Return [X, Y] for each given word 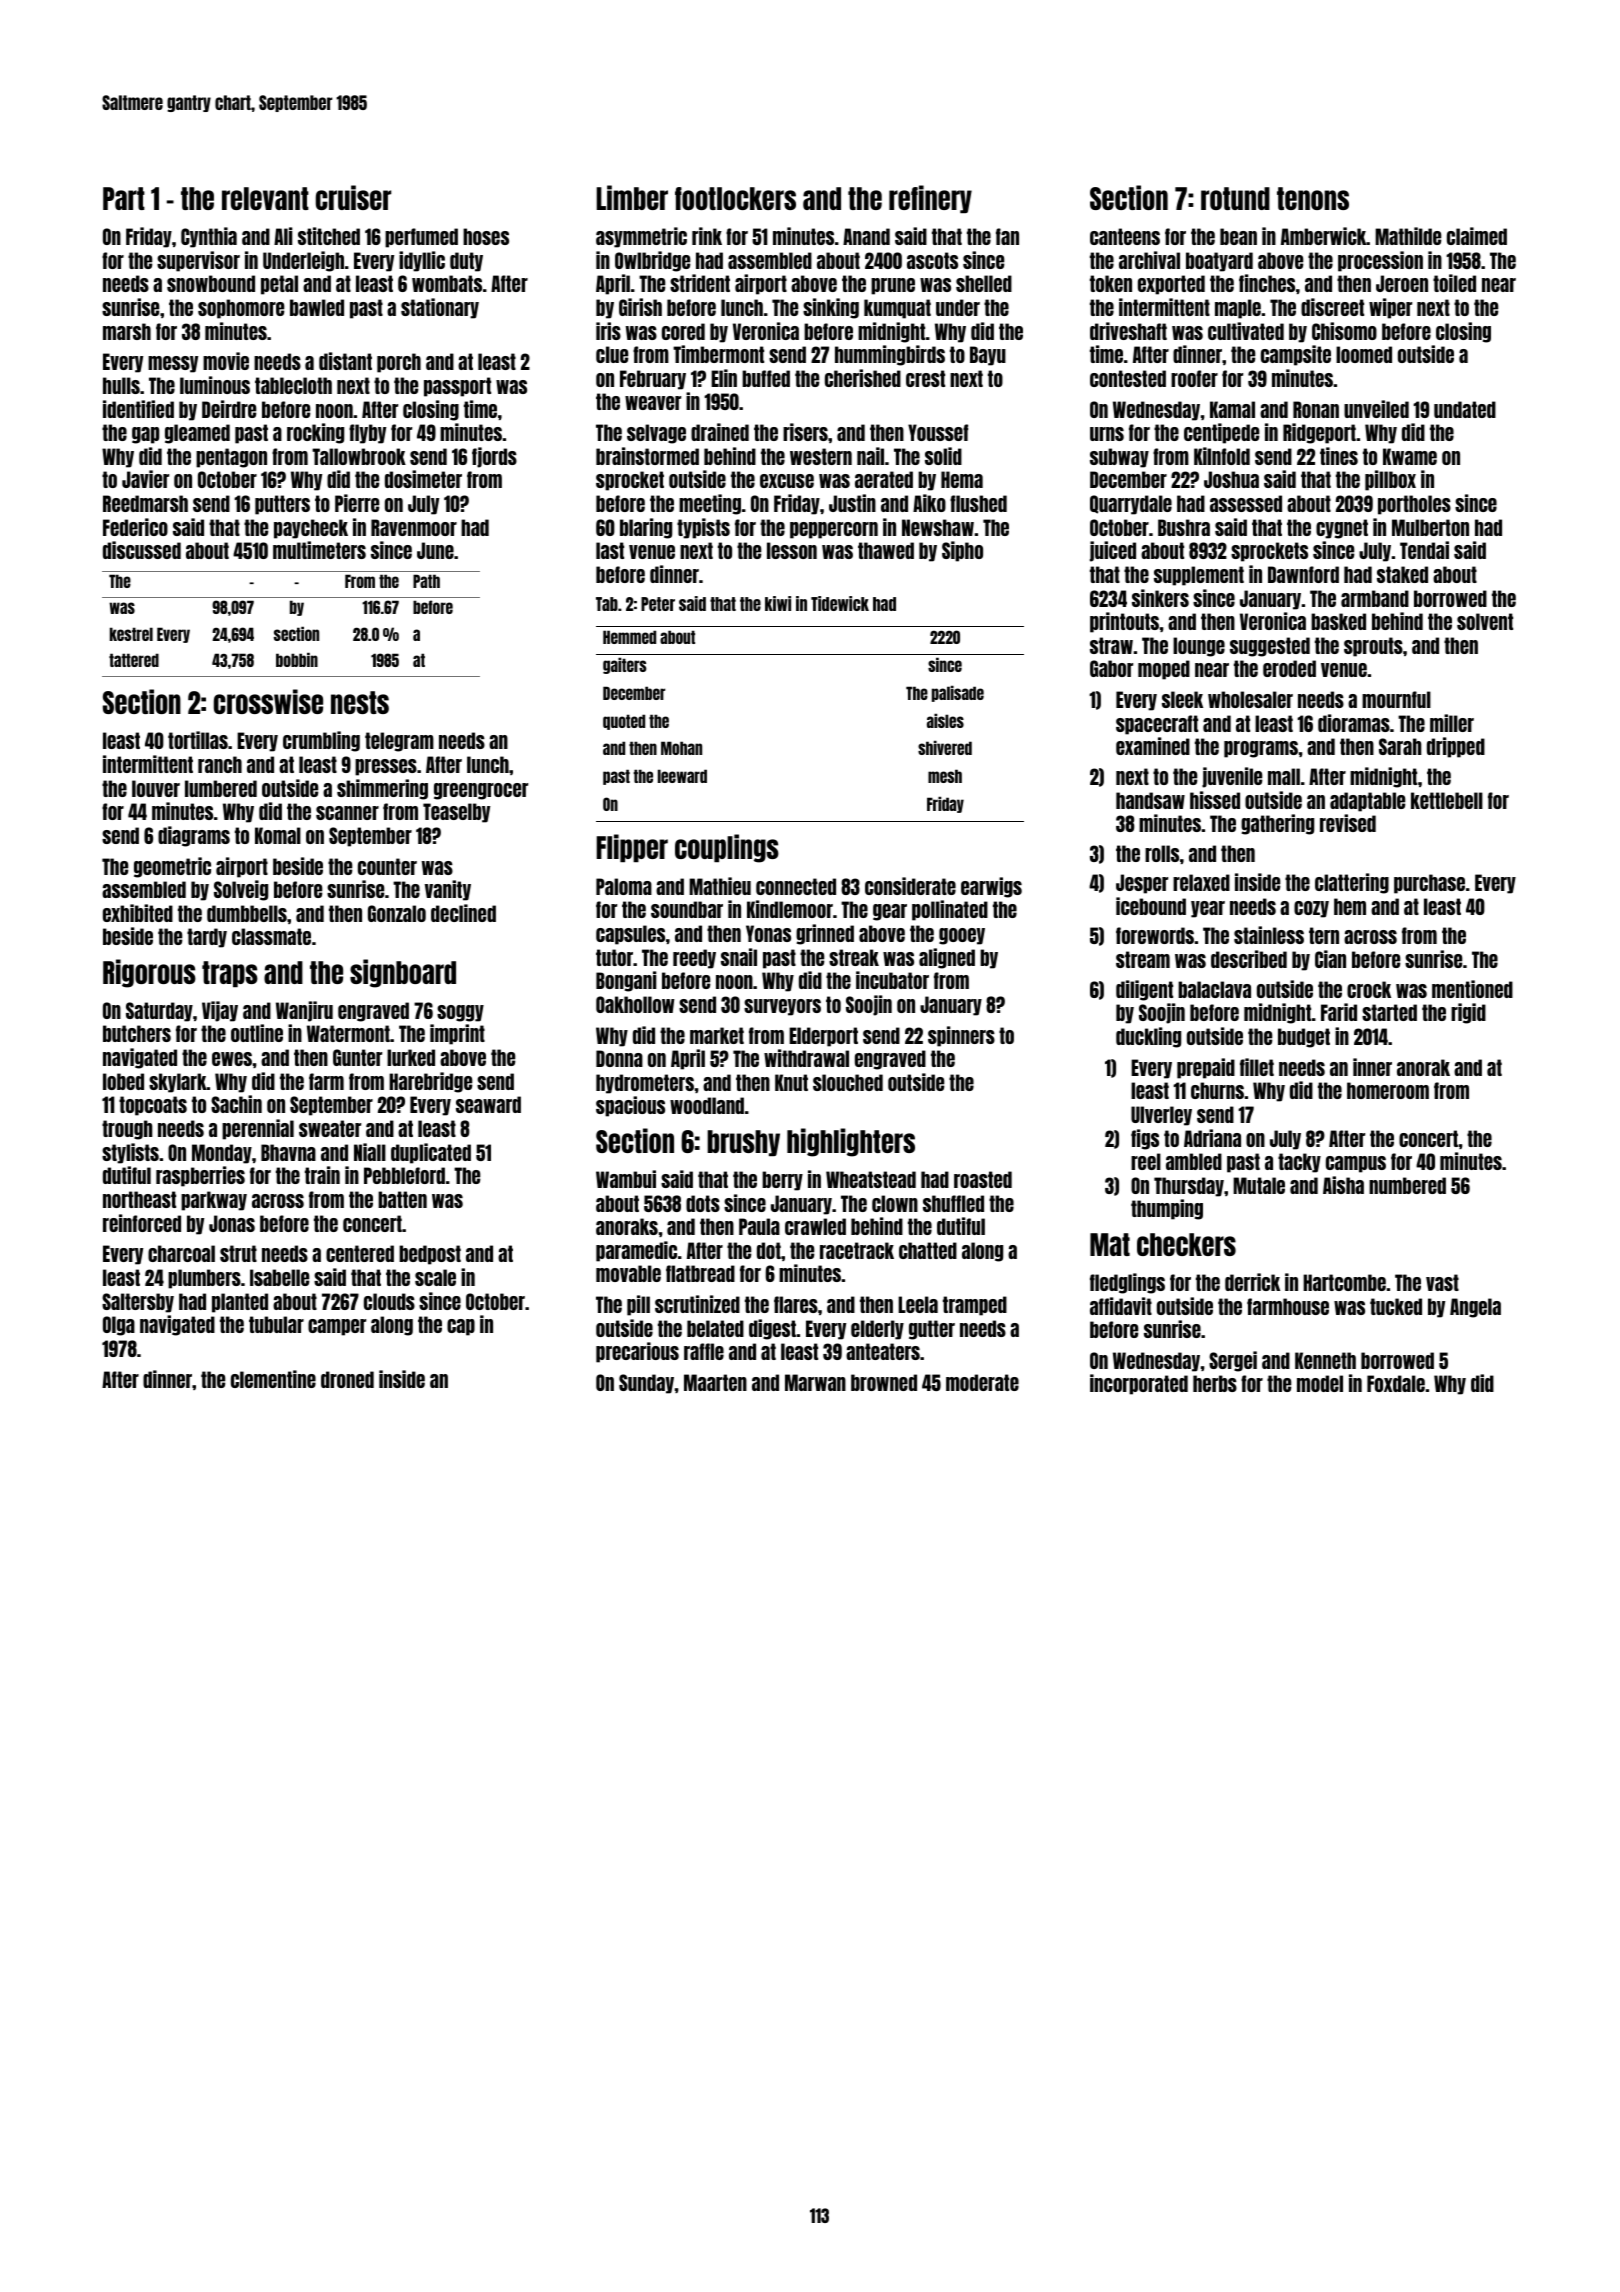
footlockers [735, 198]
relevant [265, 198]
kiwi [778, 603]
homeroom [1388, 1090]
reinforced [142, 1223]
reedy [694, 959]
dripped [1456, 747]
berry [782, 1181]
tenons [1313, 198]
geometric [172, 867]
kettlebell [1447, 800]
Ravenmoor [414, 527]
